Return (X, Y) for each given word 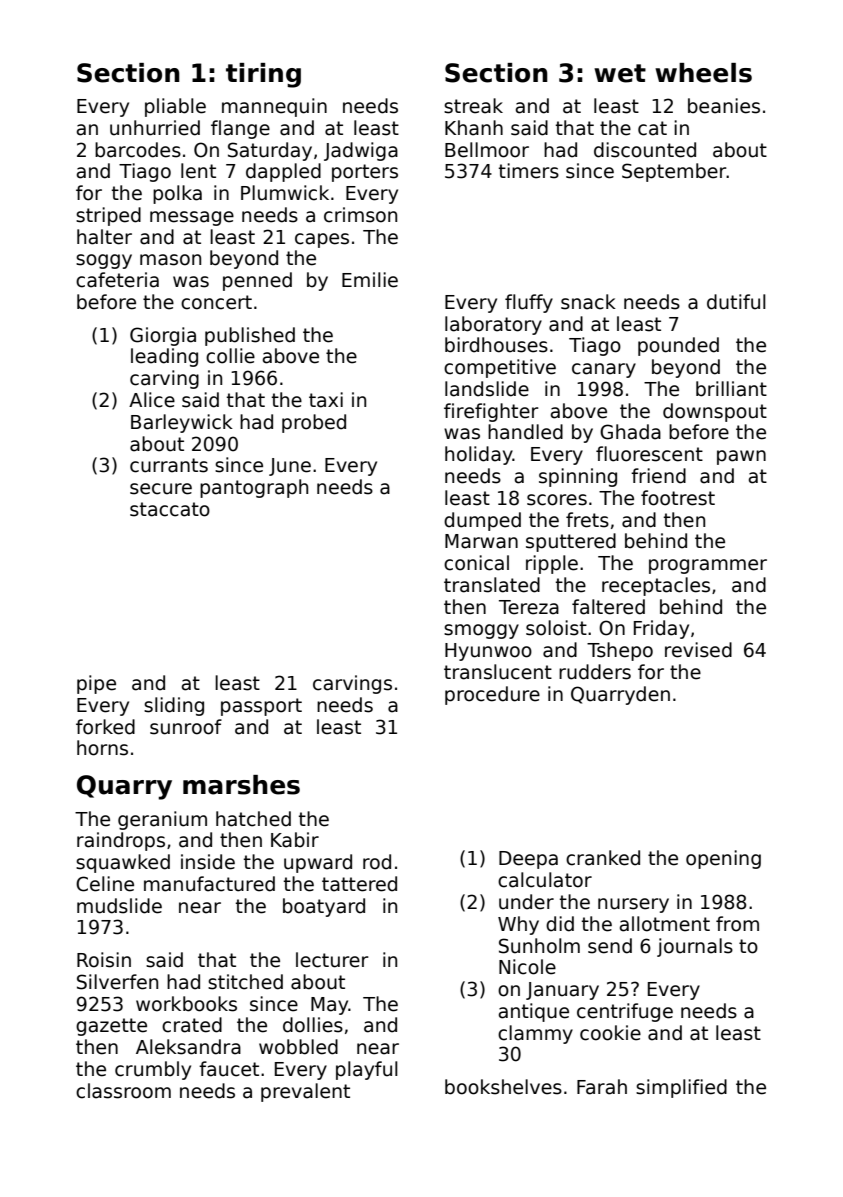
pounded (678, 346)
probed (314, 423)
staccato (170, 509)
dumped (482, 521)
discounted (645, 150)
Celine (105, 884)
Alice (152, 400)
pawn (741, 457)
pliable (175, 107)
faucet (229, 1069)
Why (518, 925)
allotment (665, 924)
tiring (263, 75)
